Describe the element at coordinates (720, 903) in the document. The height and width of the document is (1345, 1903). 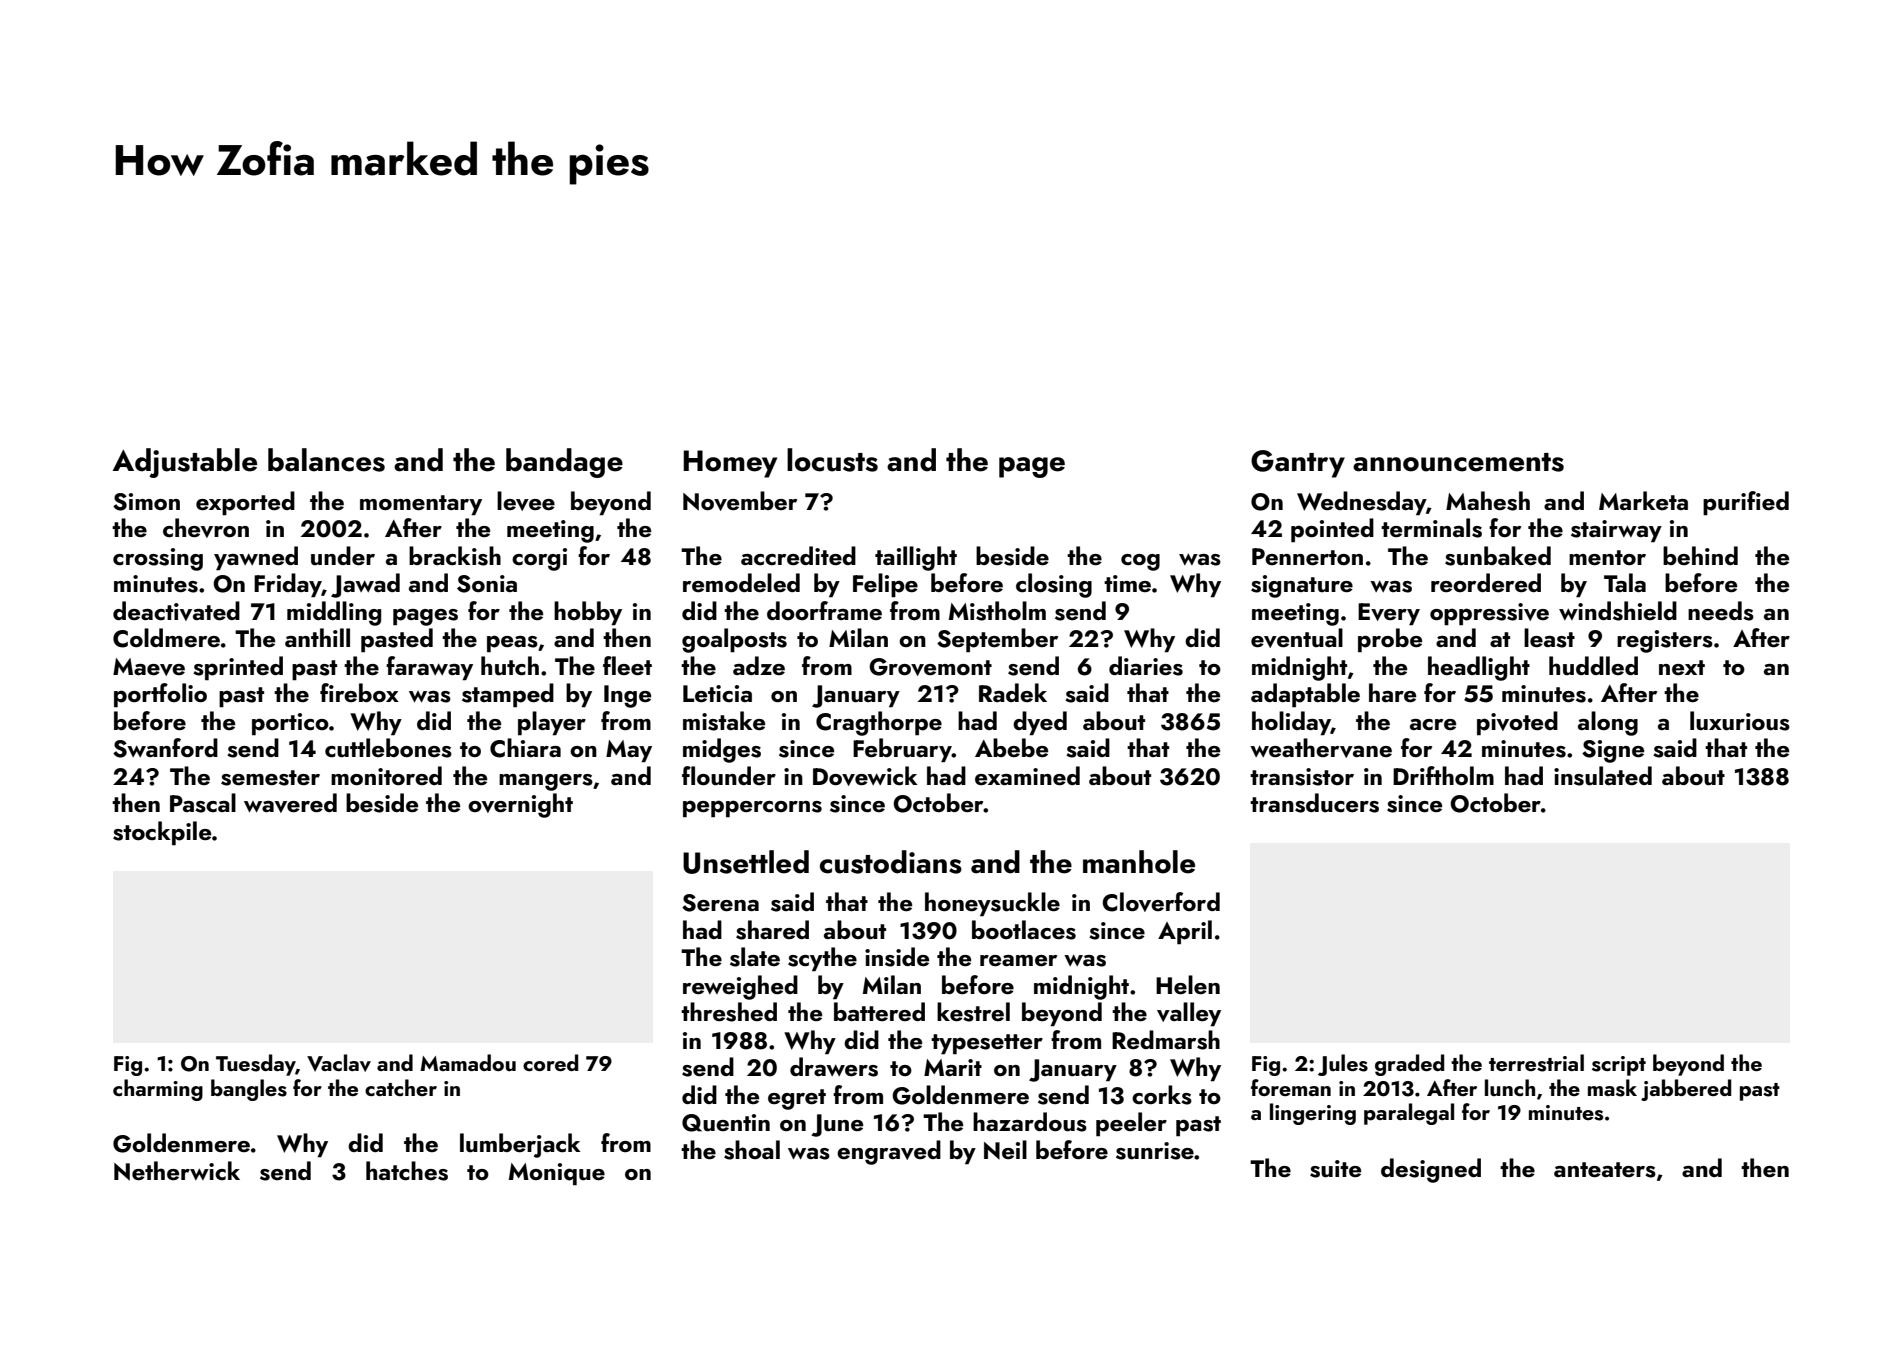
I see `Serena` at that location.
